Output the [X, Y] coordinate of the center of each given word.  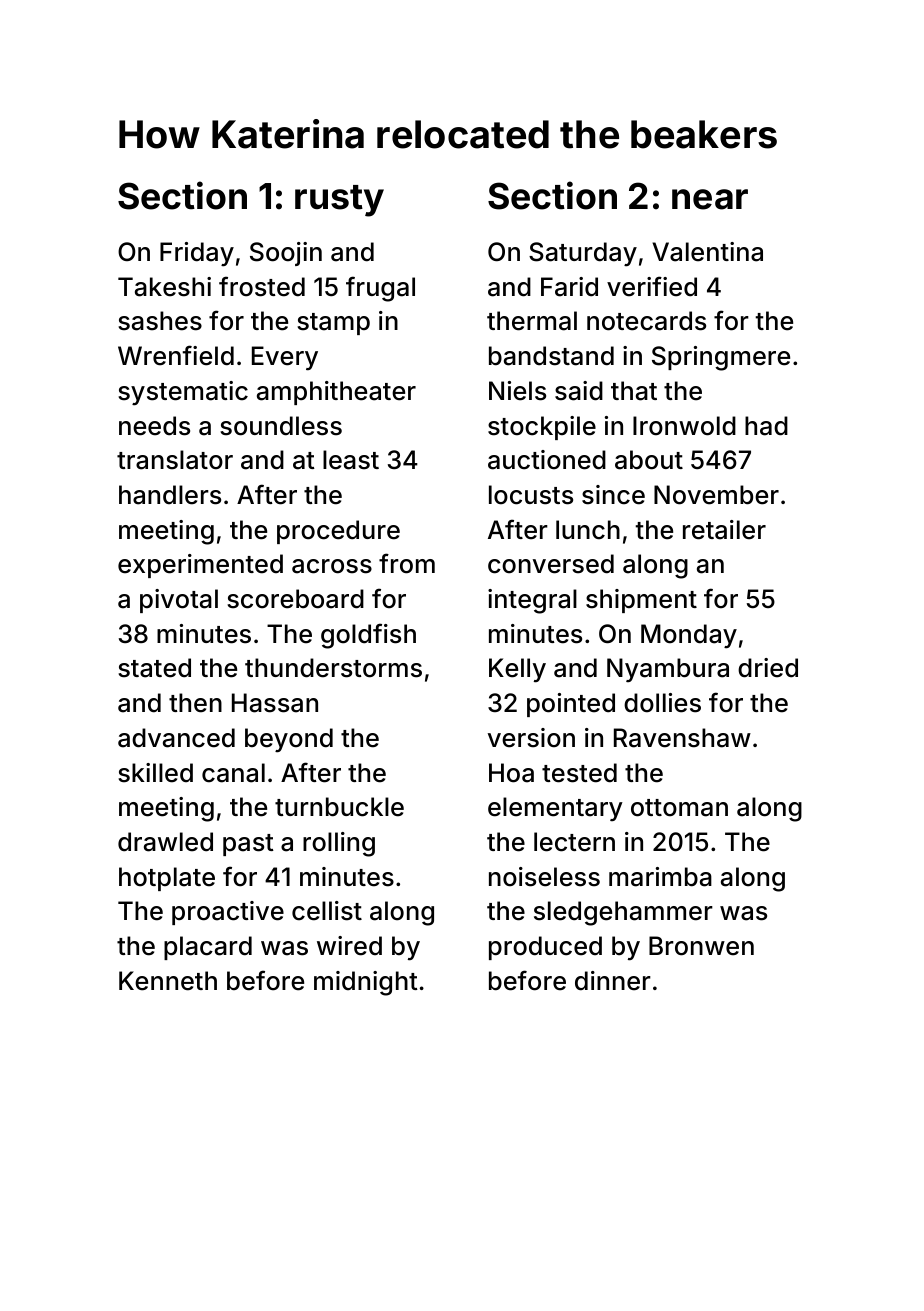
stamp [333, 324]
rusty [339, 201]
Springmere [721, 358]
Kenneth [168, 981]
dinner [613, 981]
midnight [366, 983]
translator [175, 460]
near [710, 199]
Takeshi [164, 287]
